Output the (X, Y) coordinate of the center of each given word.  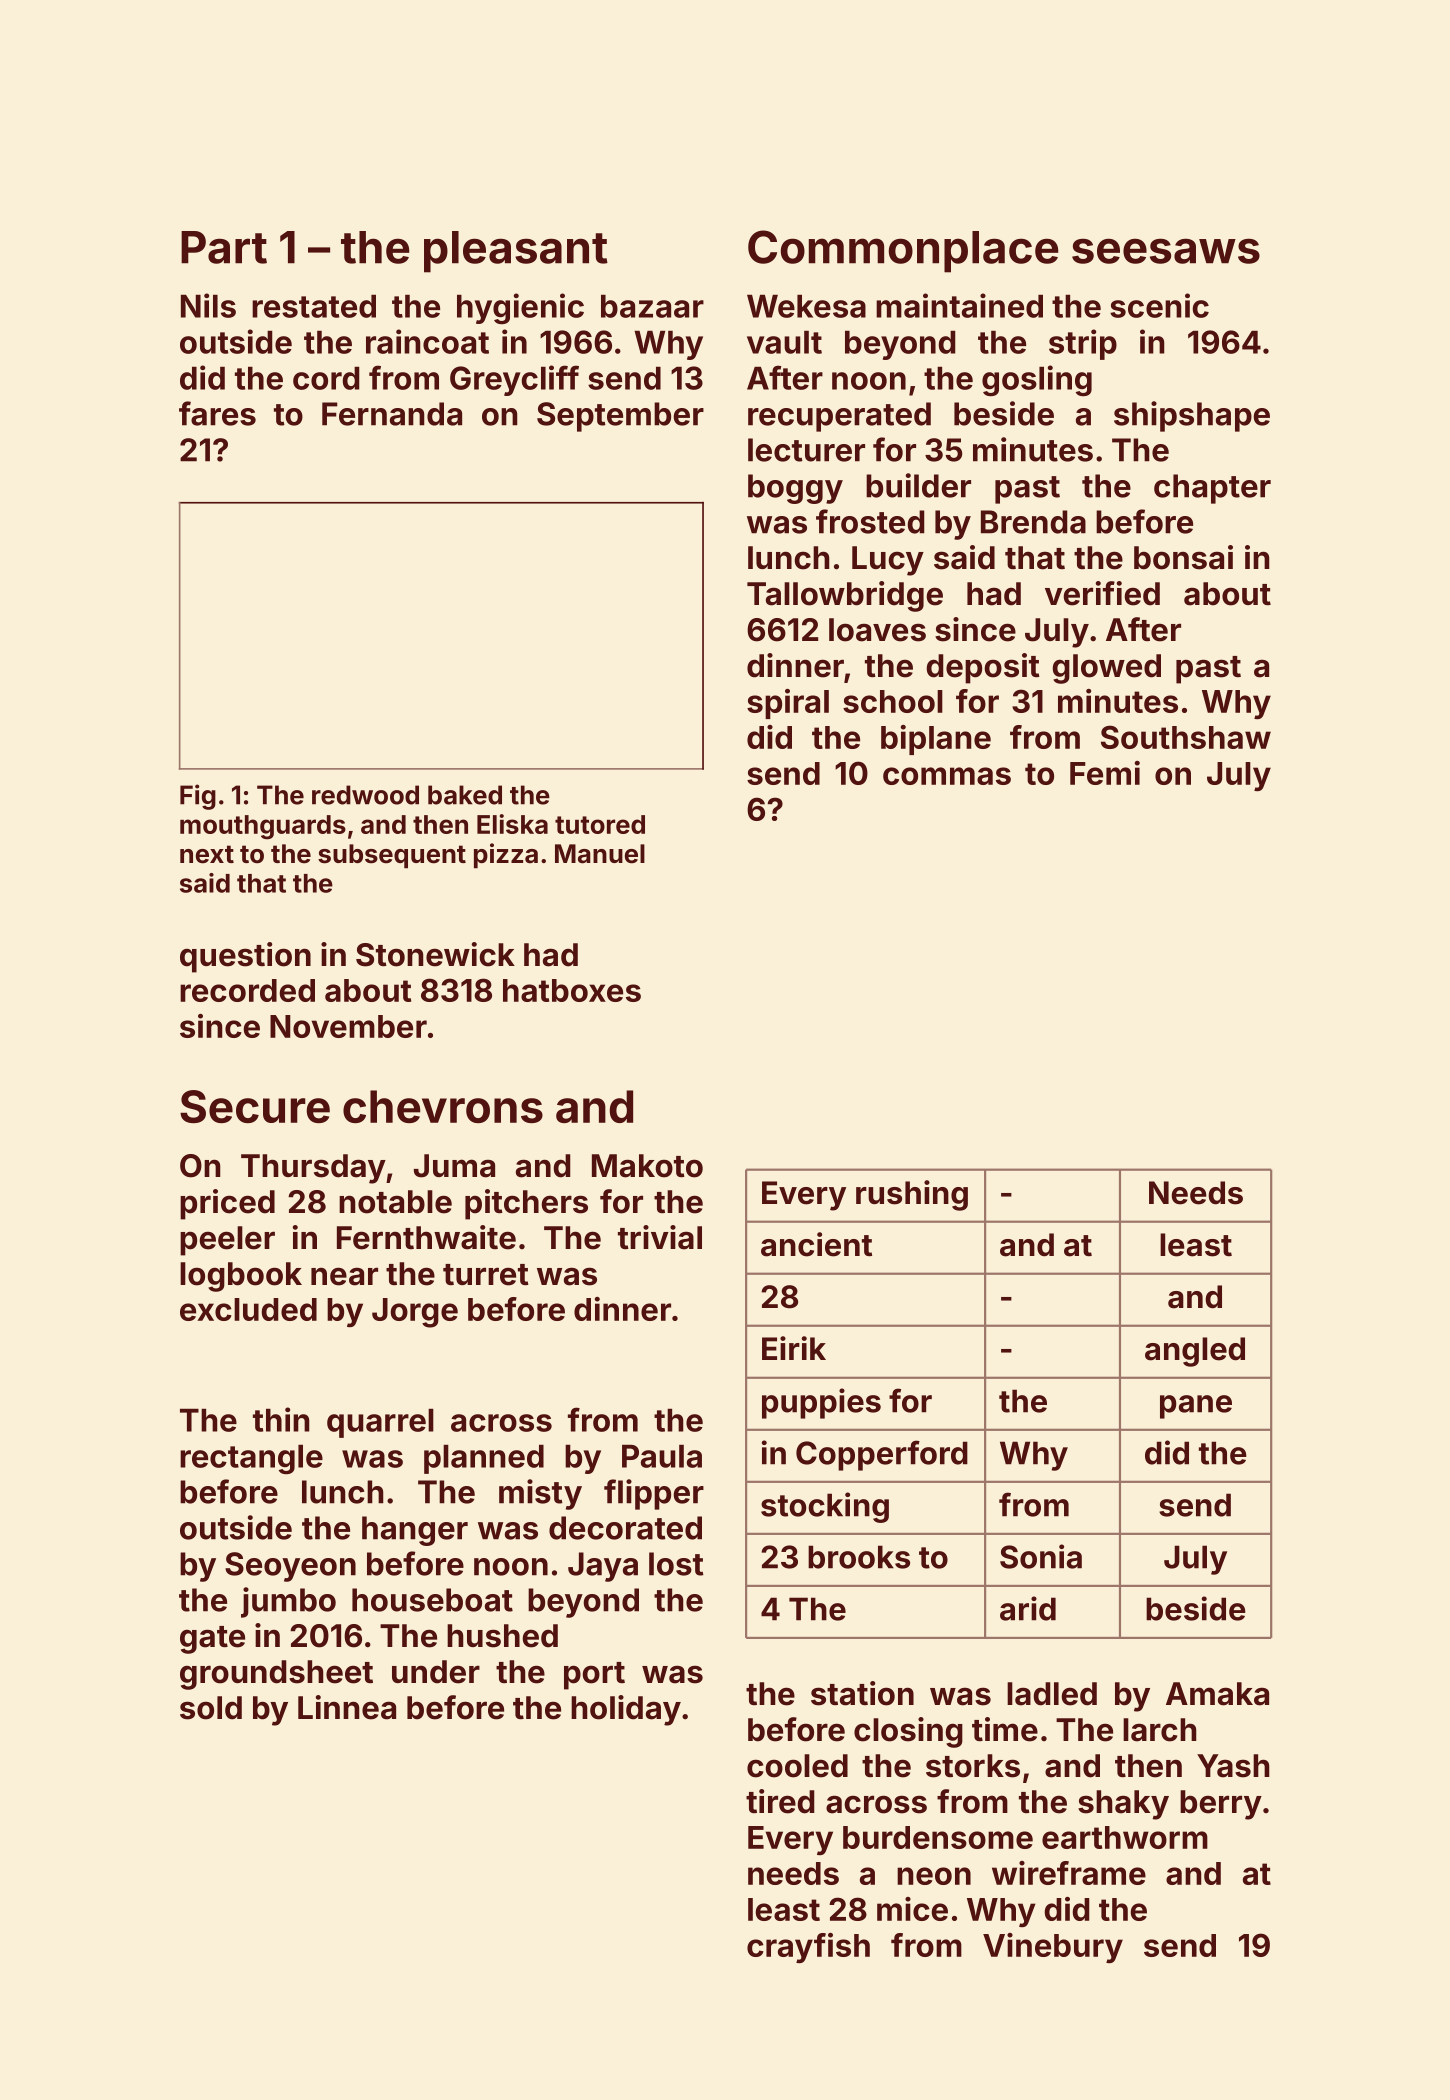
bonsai (1183, 557)
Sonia (1041, 1556)
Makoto (647, 1166)
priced (227, 1204)
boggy (795, 489)
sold (211, 1708)
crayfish (808, 1948)
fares (217, 413)
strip (1083, 344)
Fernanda (392, 414)
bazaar (652, 306)
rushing (912, 1195)
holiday (626, 1710)
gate (212, 1640)
